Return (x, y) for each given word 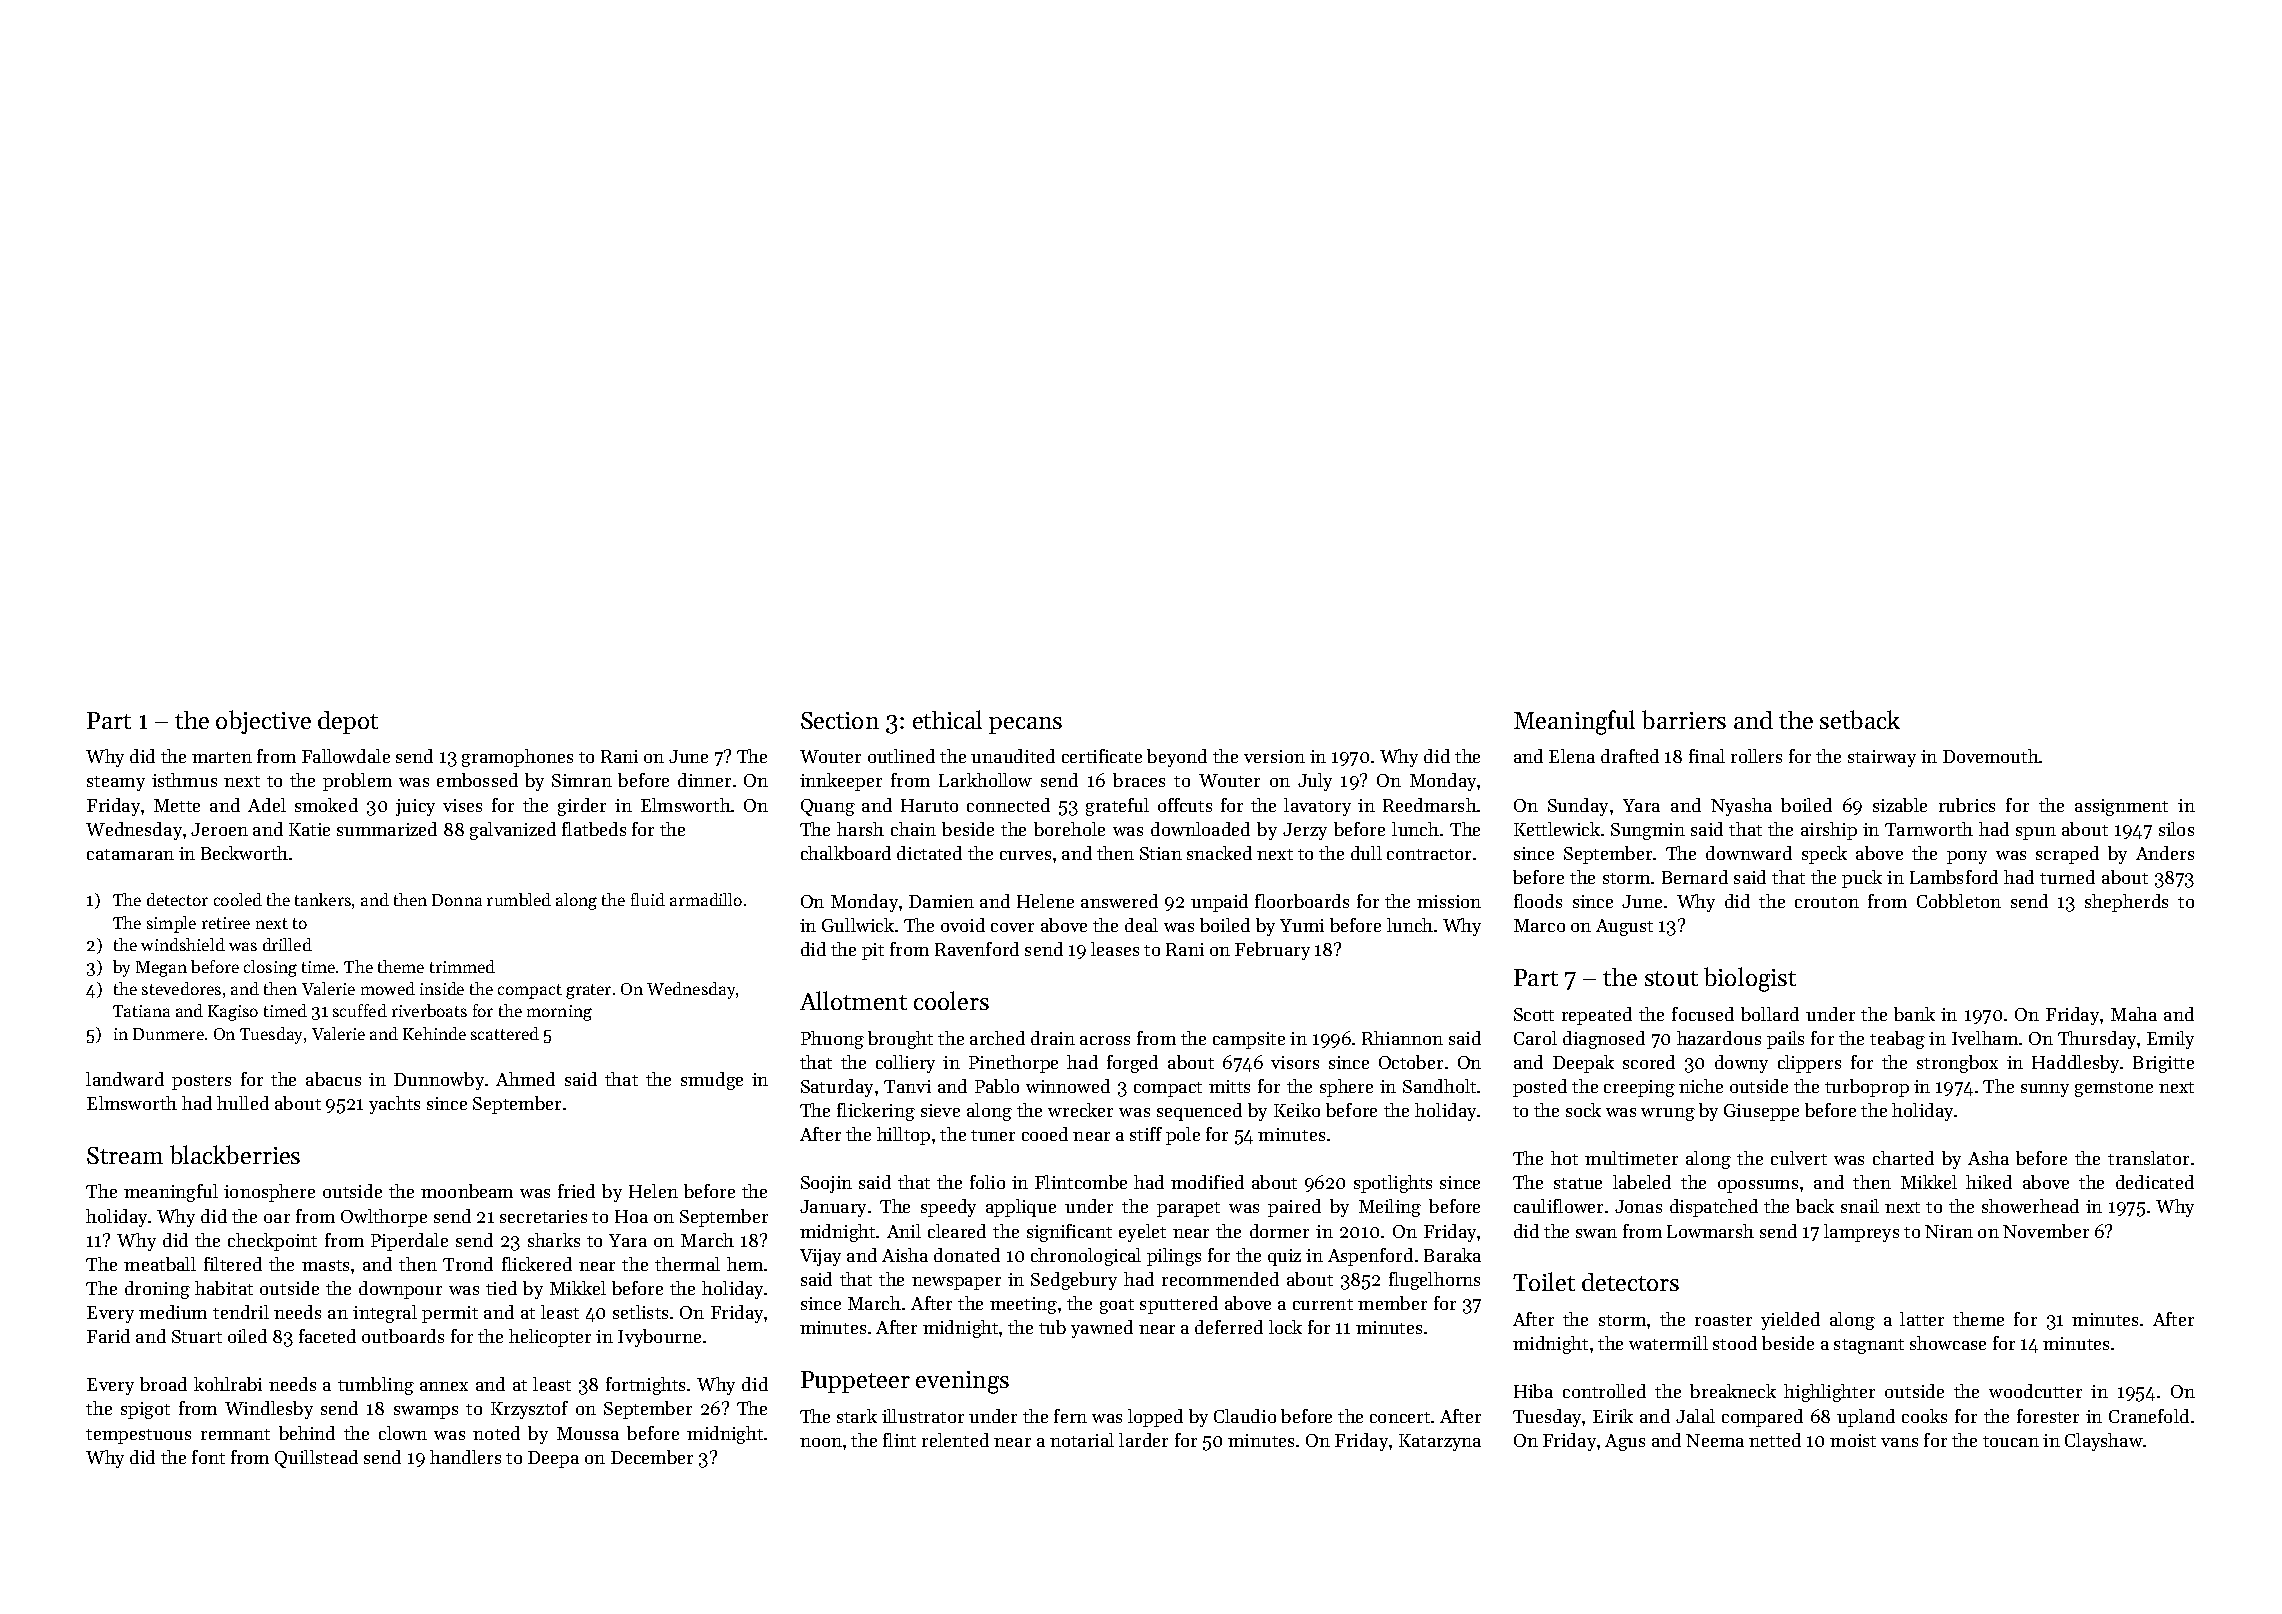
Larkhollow (985, 780)
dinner (704, 780)
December (652, 1457)
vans (1899, 1442)
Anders (2165, 853)
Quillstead (316, 1459)
